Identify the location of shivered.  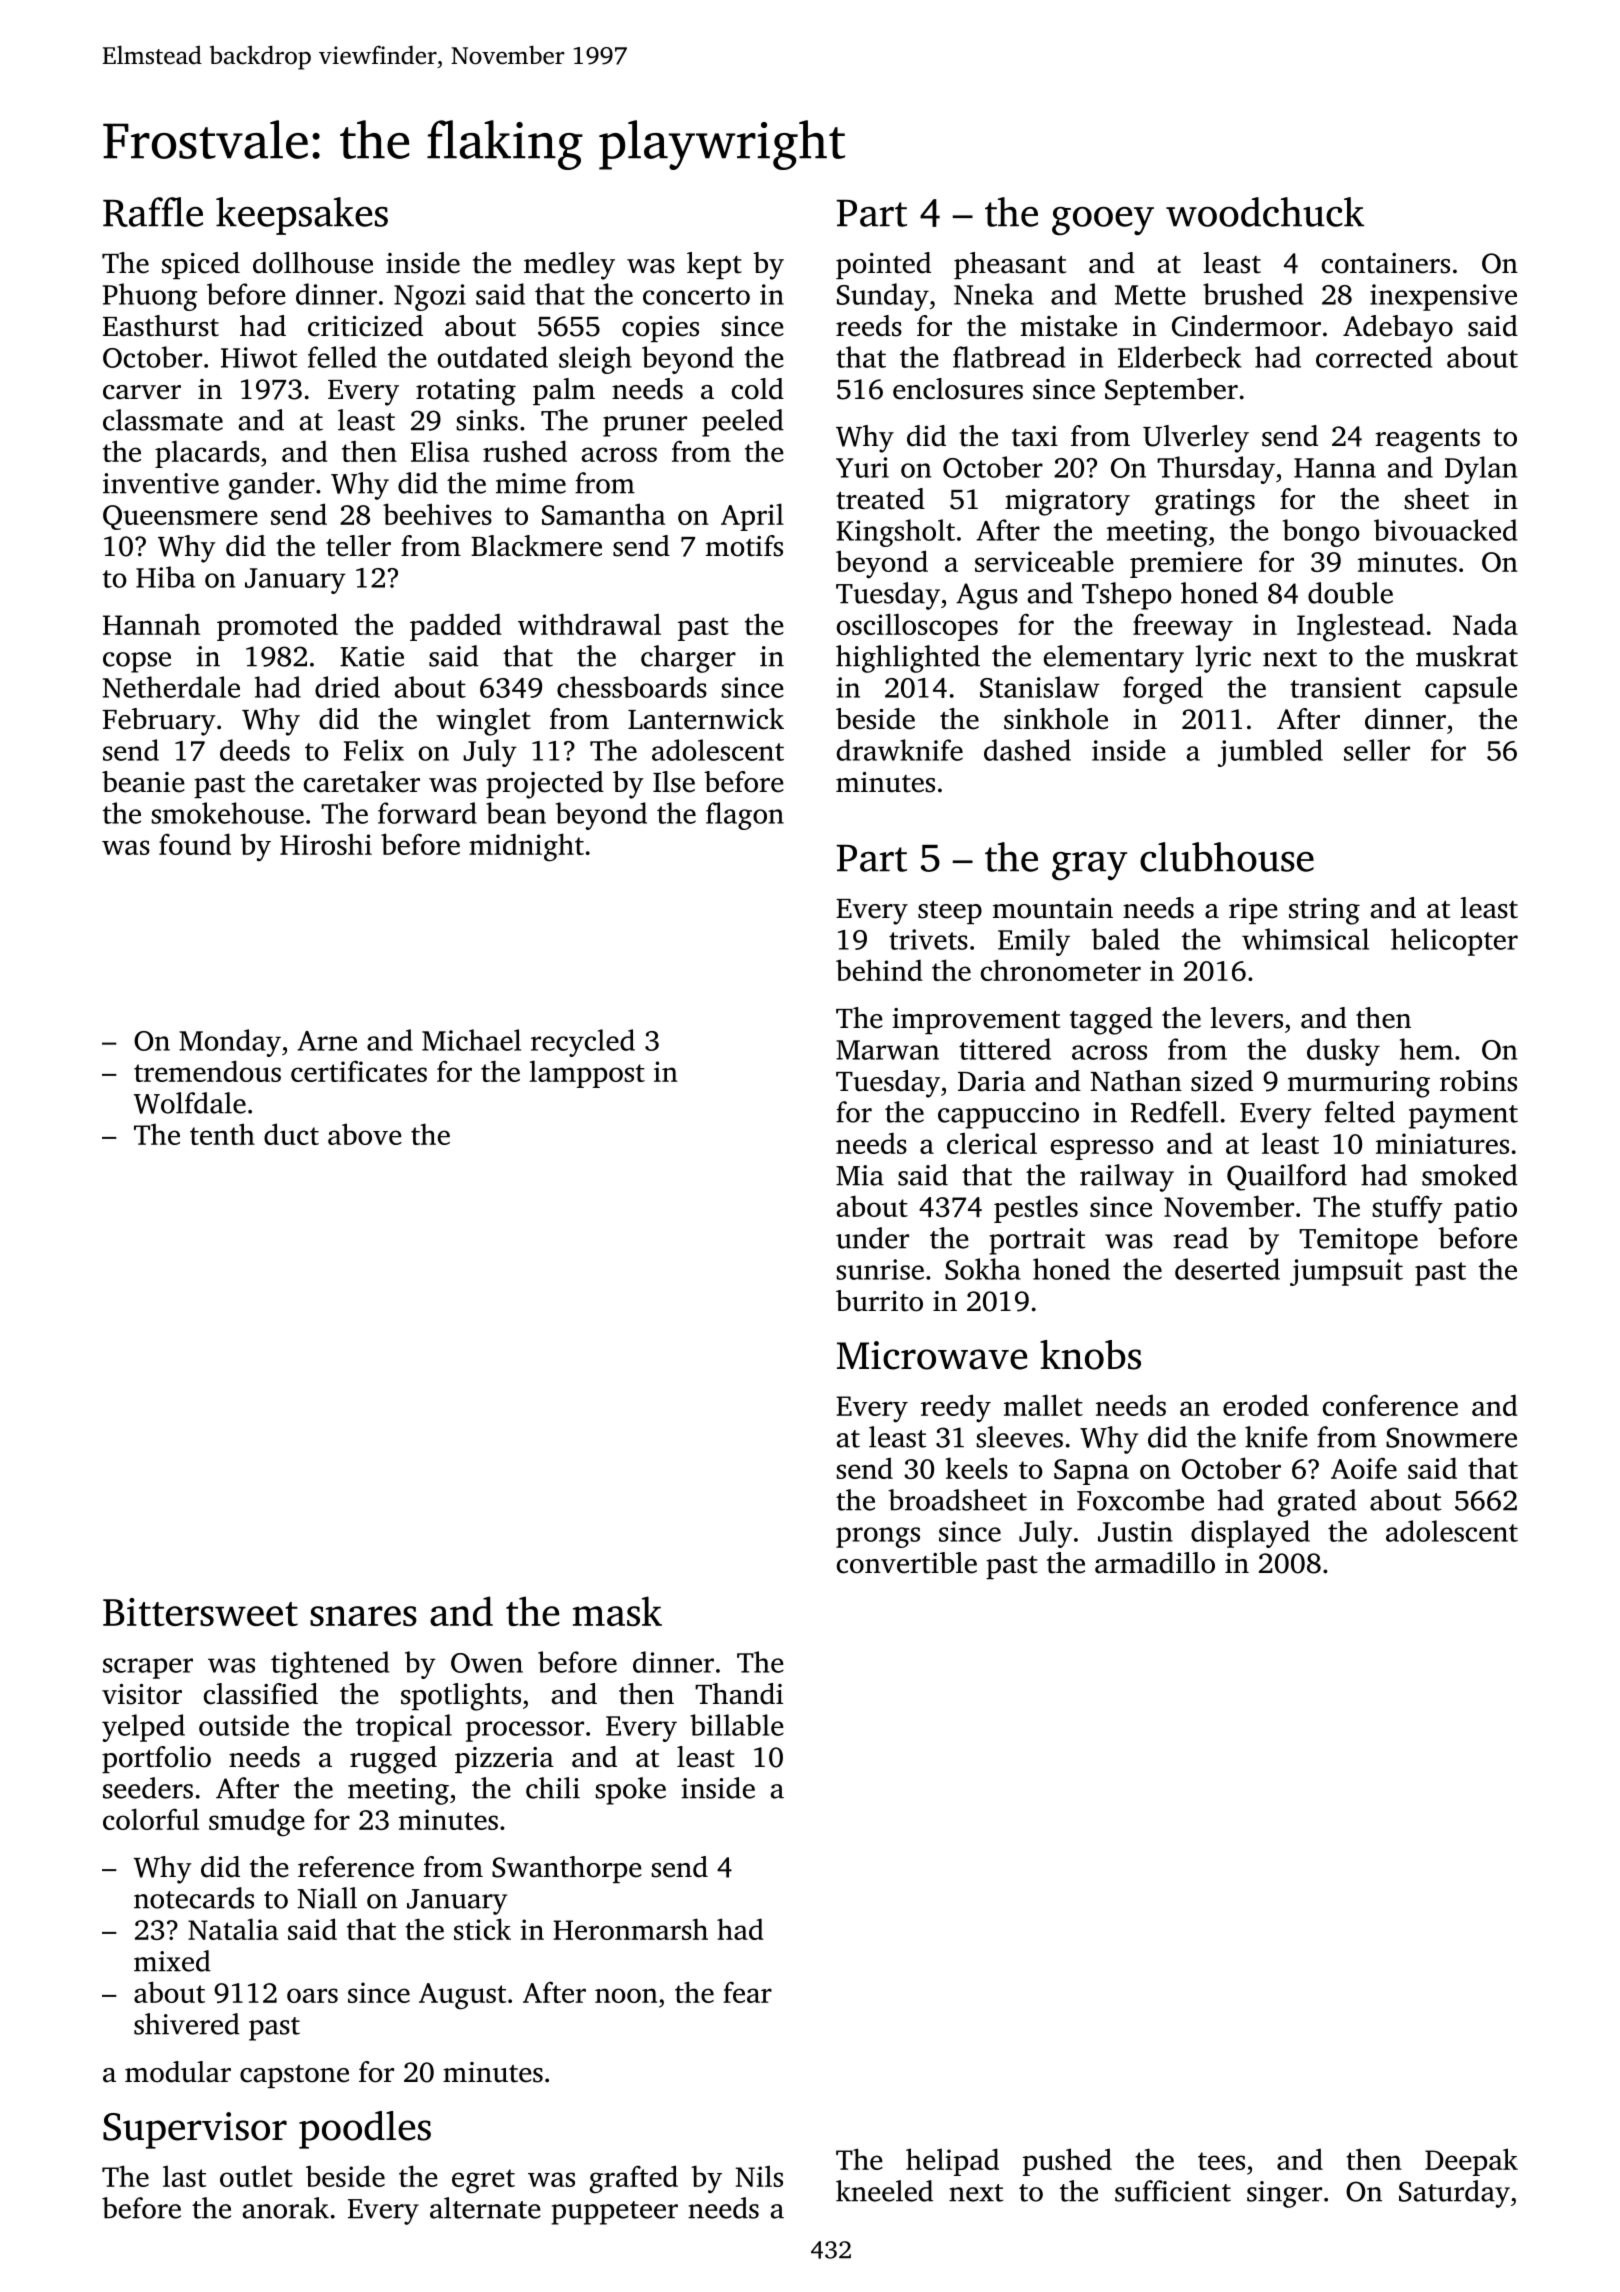
(187, 2024).
